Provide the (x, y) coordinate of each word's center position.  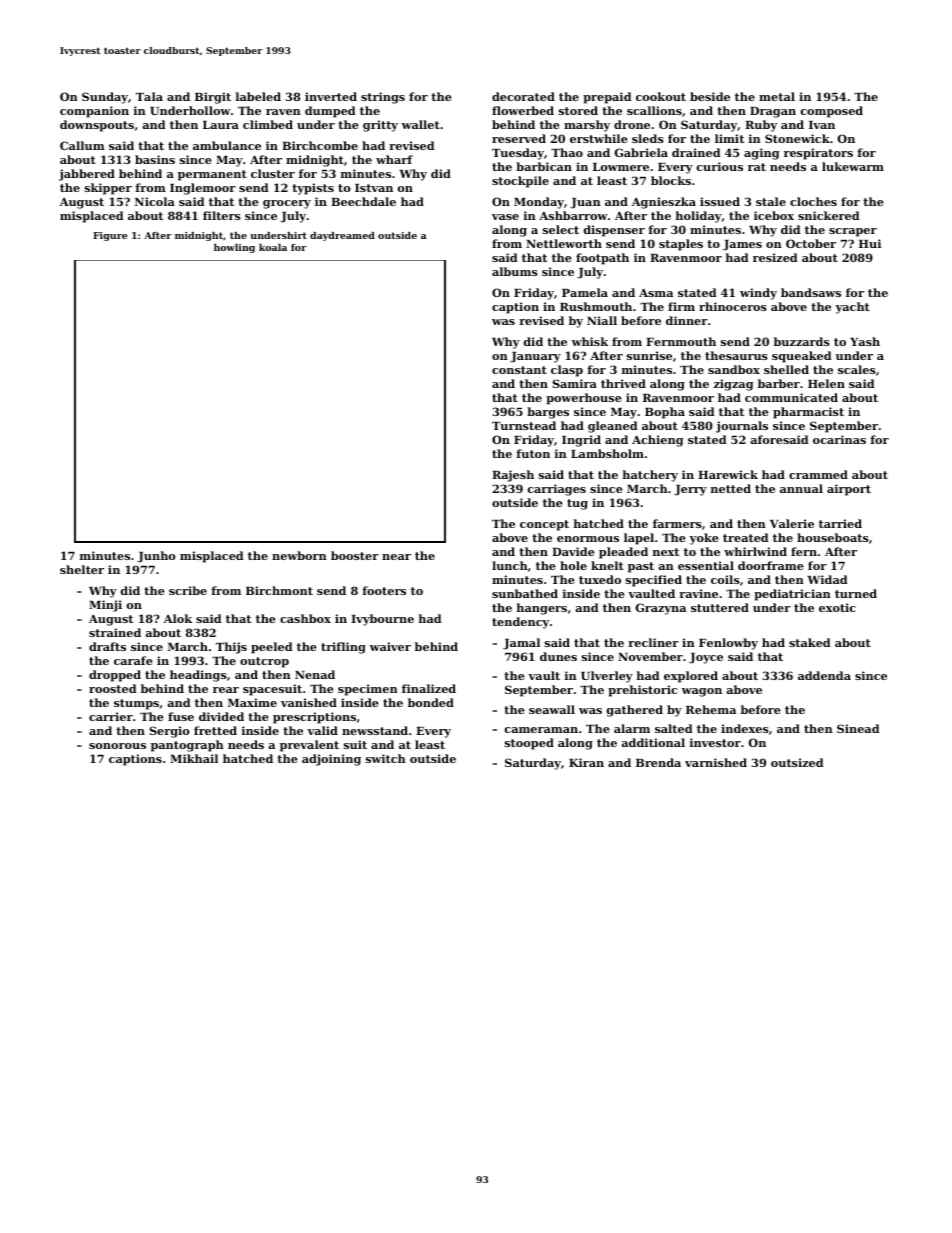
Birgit (213, 98)
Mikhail (194, 758)
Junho (156, 557)
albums (515, 271)
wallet (421, 124)
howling (234, 248)
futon (533, 453)
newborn (299, 555)
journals (742, 427)
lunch (510, 565)
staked (810, 642)
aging (762, 154)
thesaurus (736, 355)
